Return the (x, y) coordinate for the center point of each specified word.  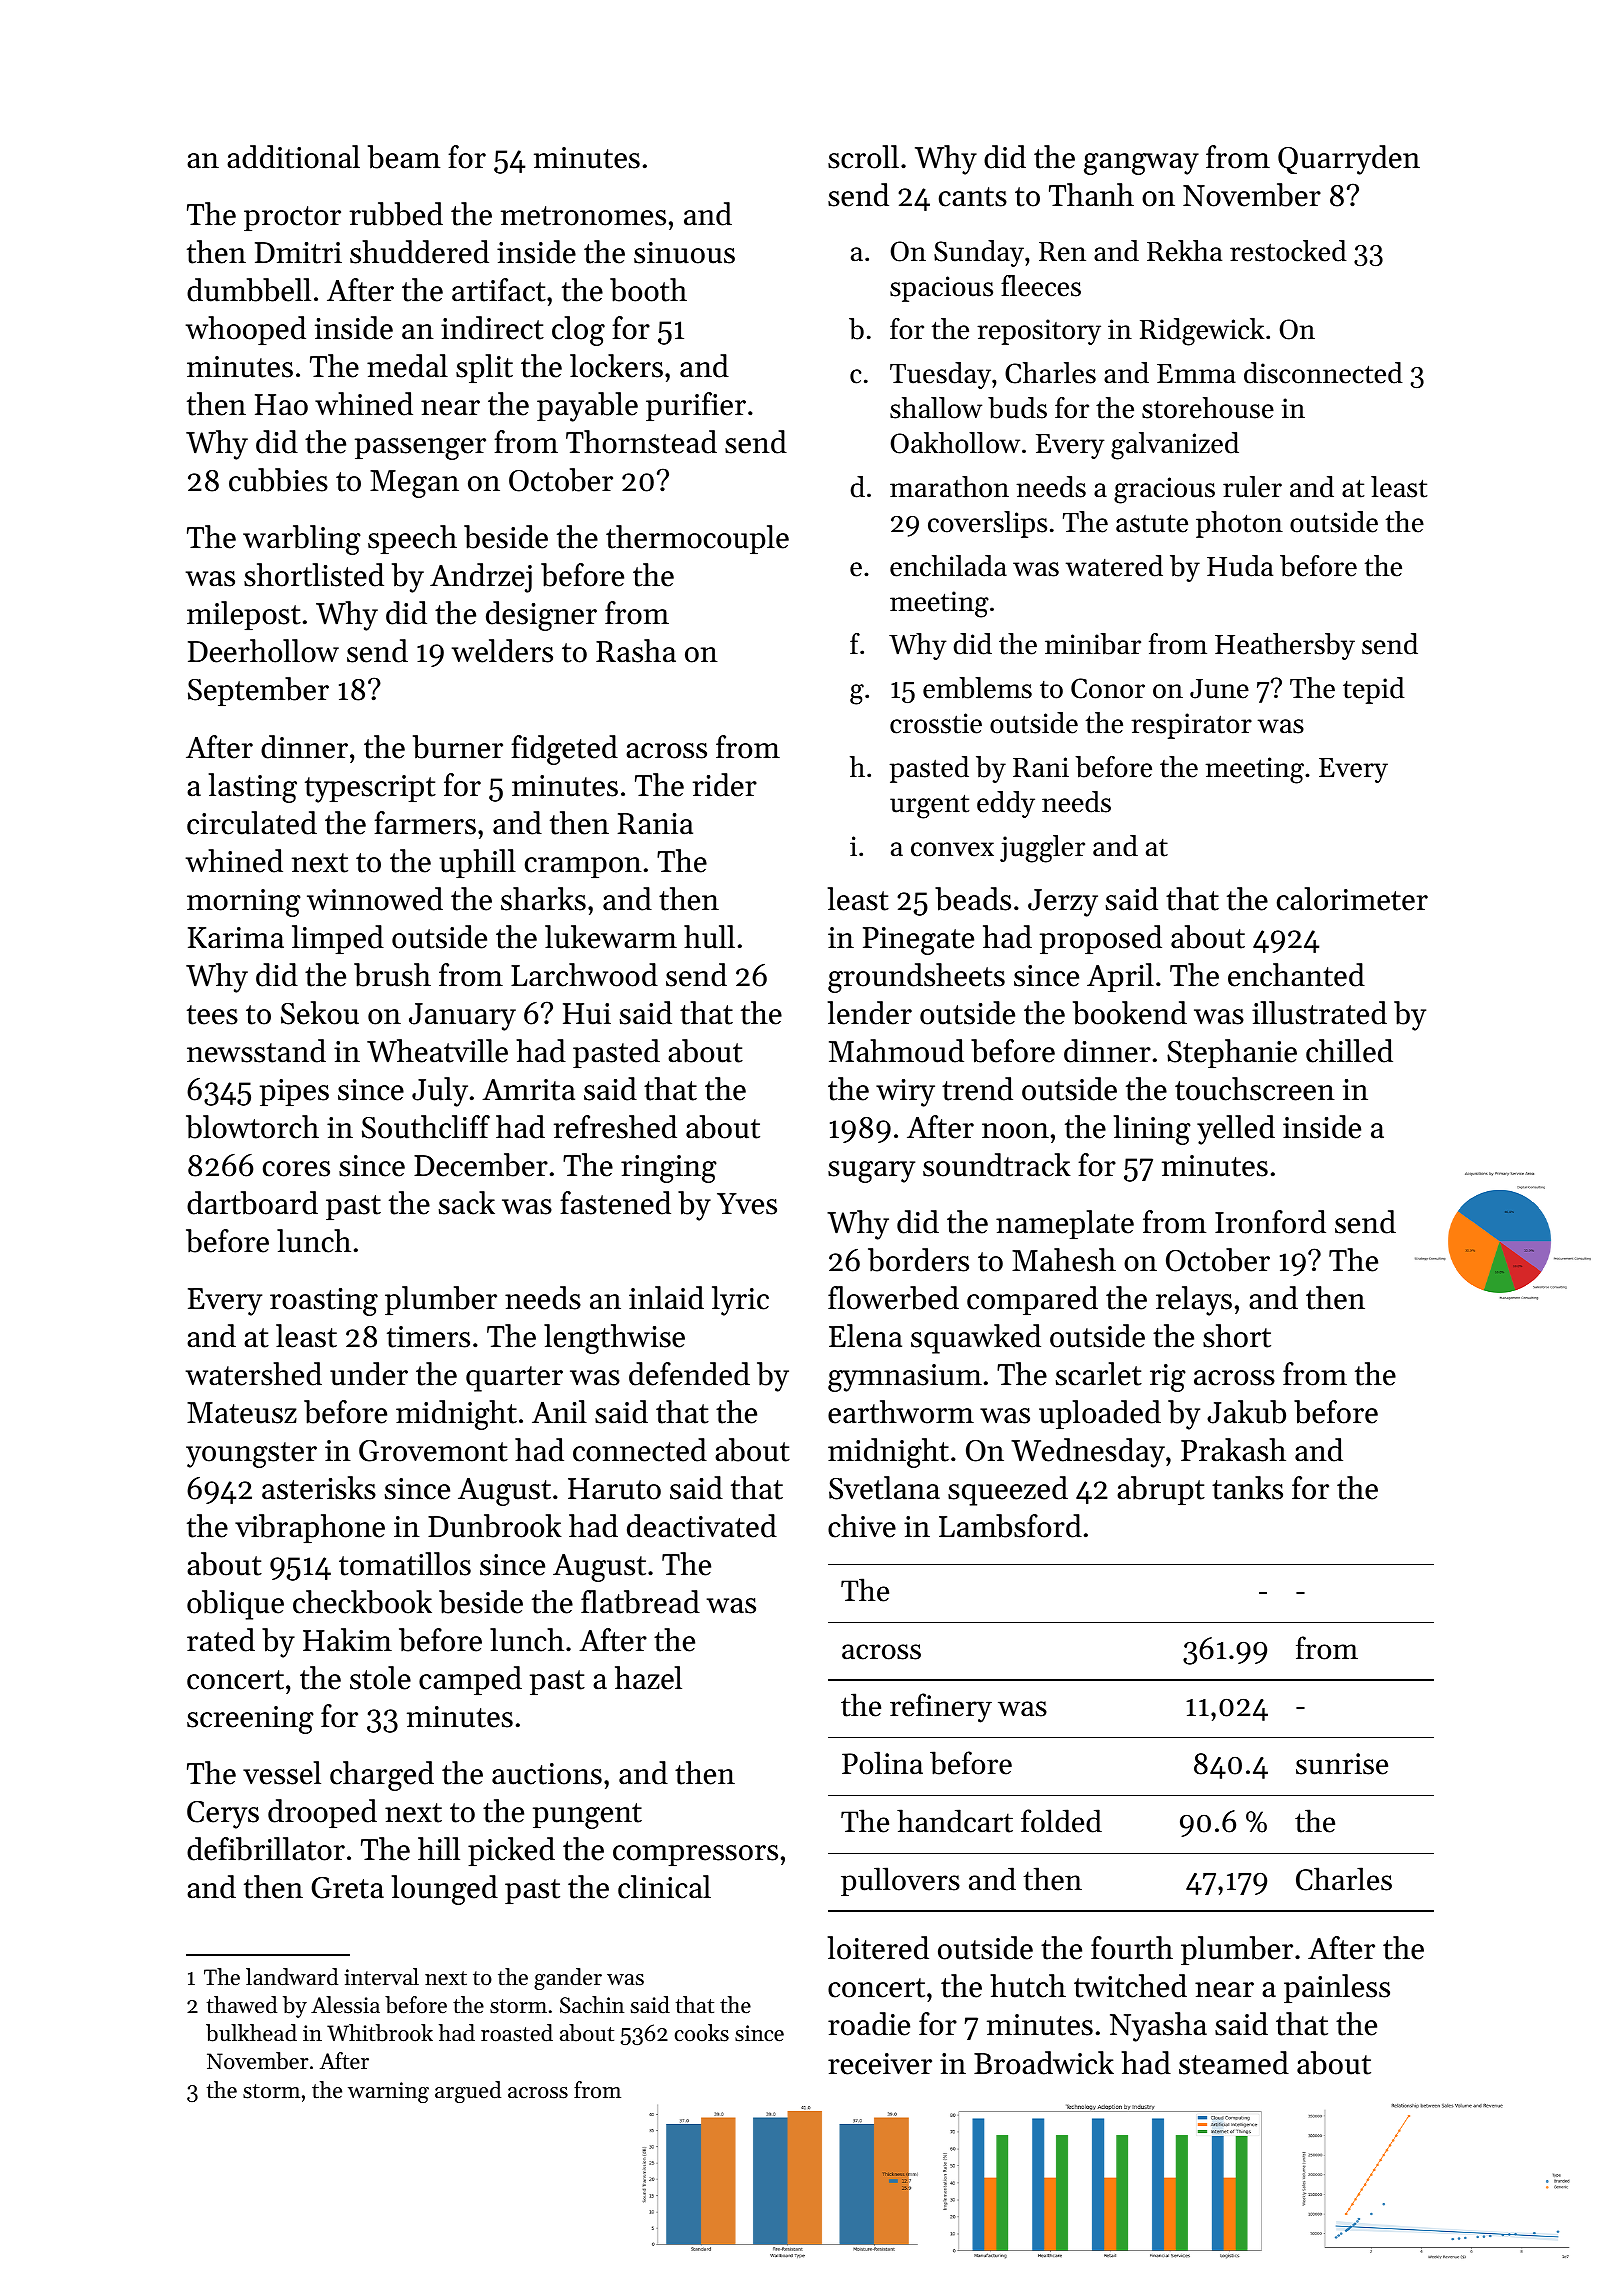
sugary (871, 1172)
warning (388, 2092)
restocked (1288, 251)
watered (1114, 566)
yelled (1236, 1130)
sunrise (1342, 1764)
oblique (235, 1605)
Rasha (636, 651)
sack (467, 1203)
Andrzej (481, 578)
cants (973, 197)
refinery (941, 1708)
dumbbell (249, 290)
